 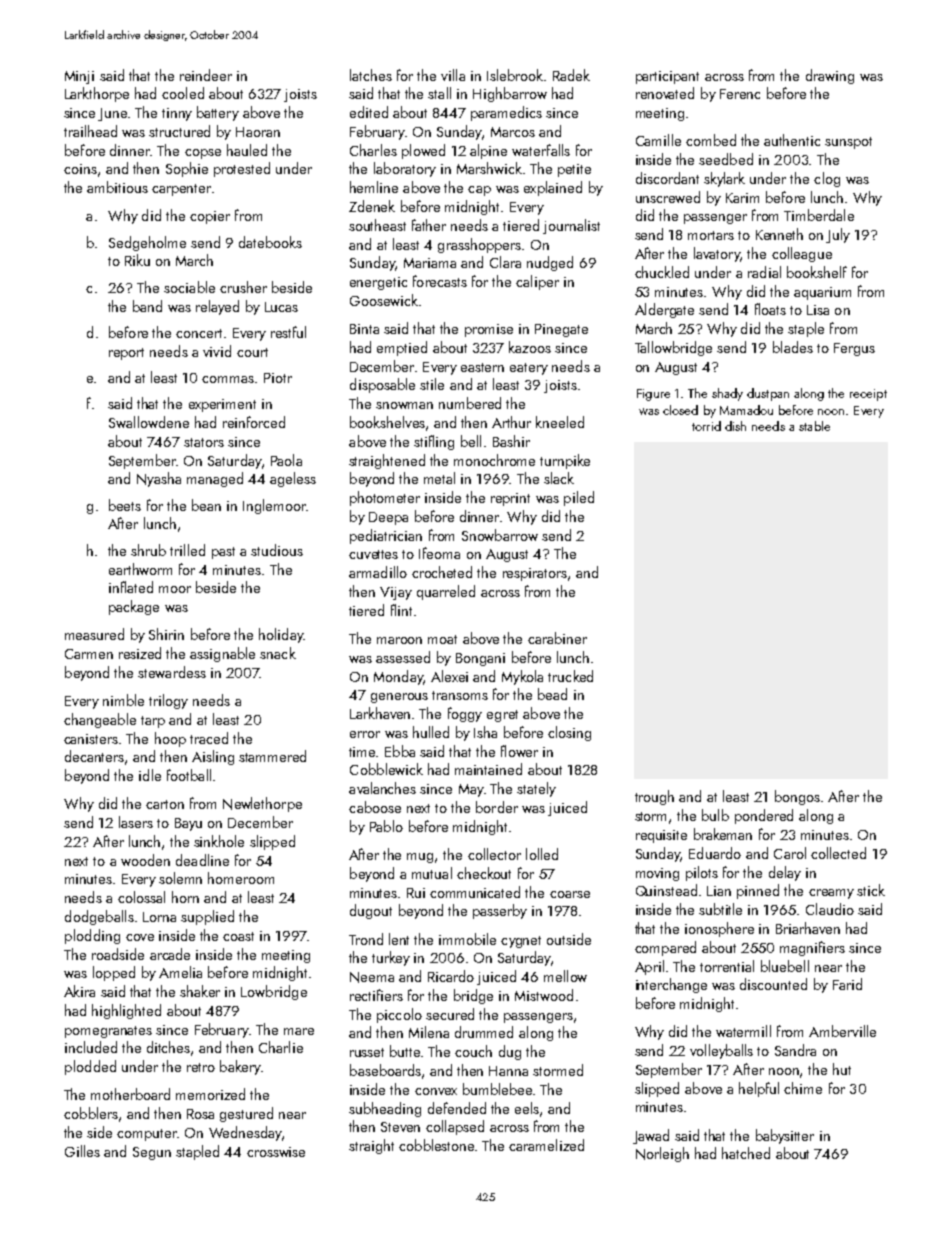 I want to click on emptied, so click(x=402, y=348).
